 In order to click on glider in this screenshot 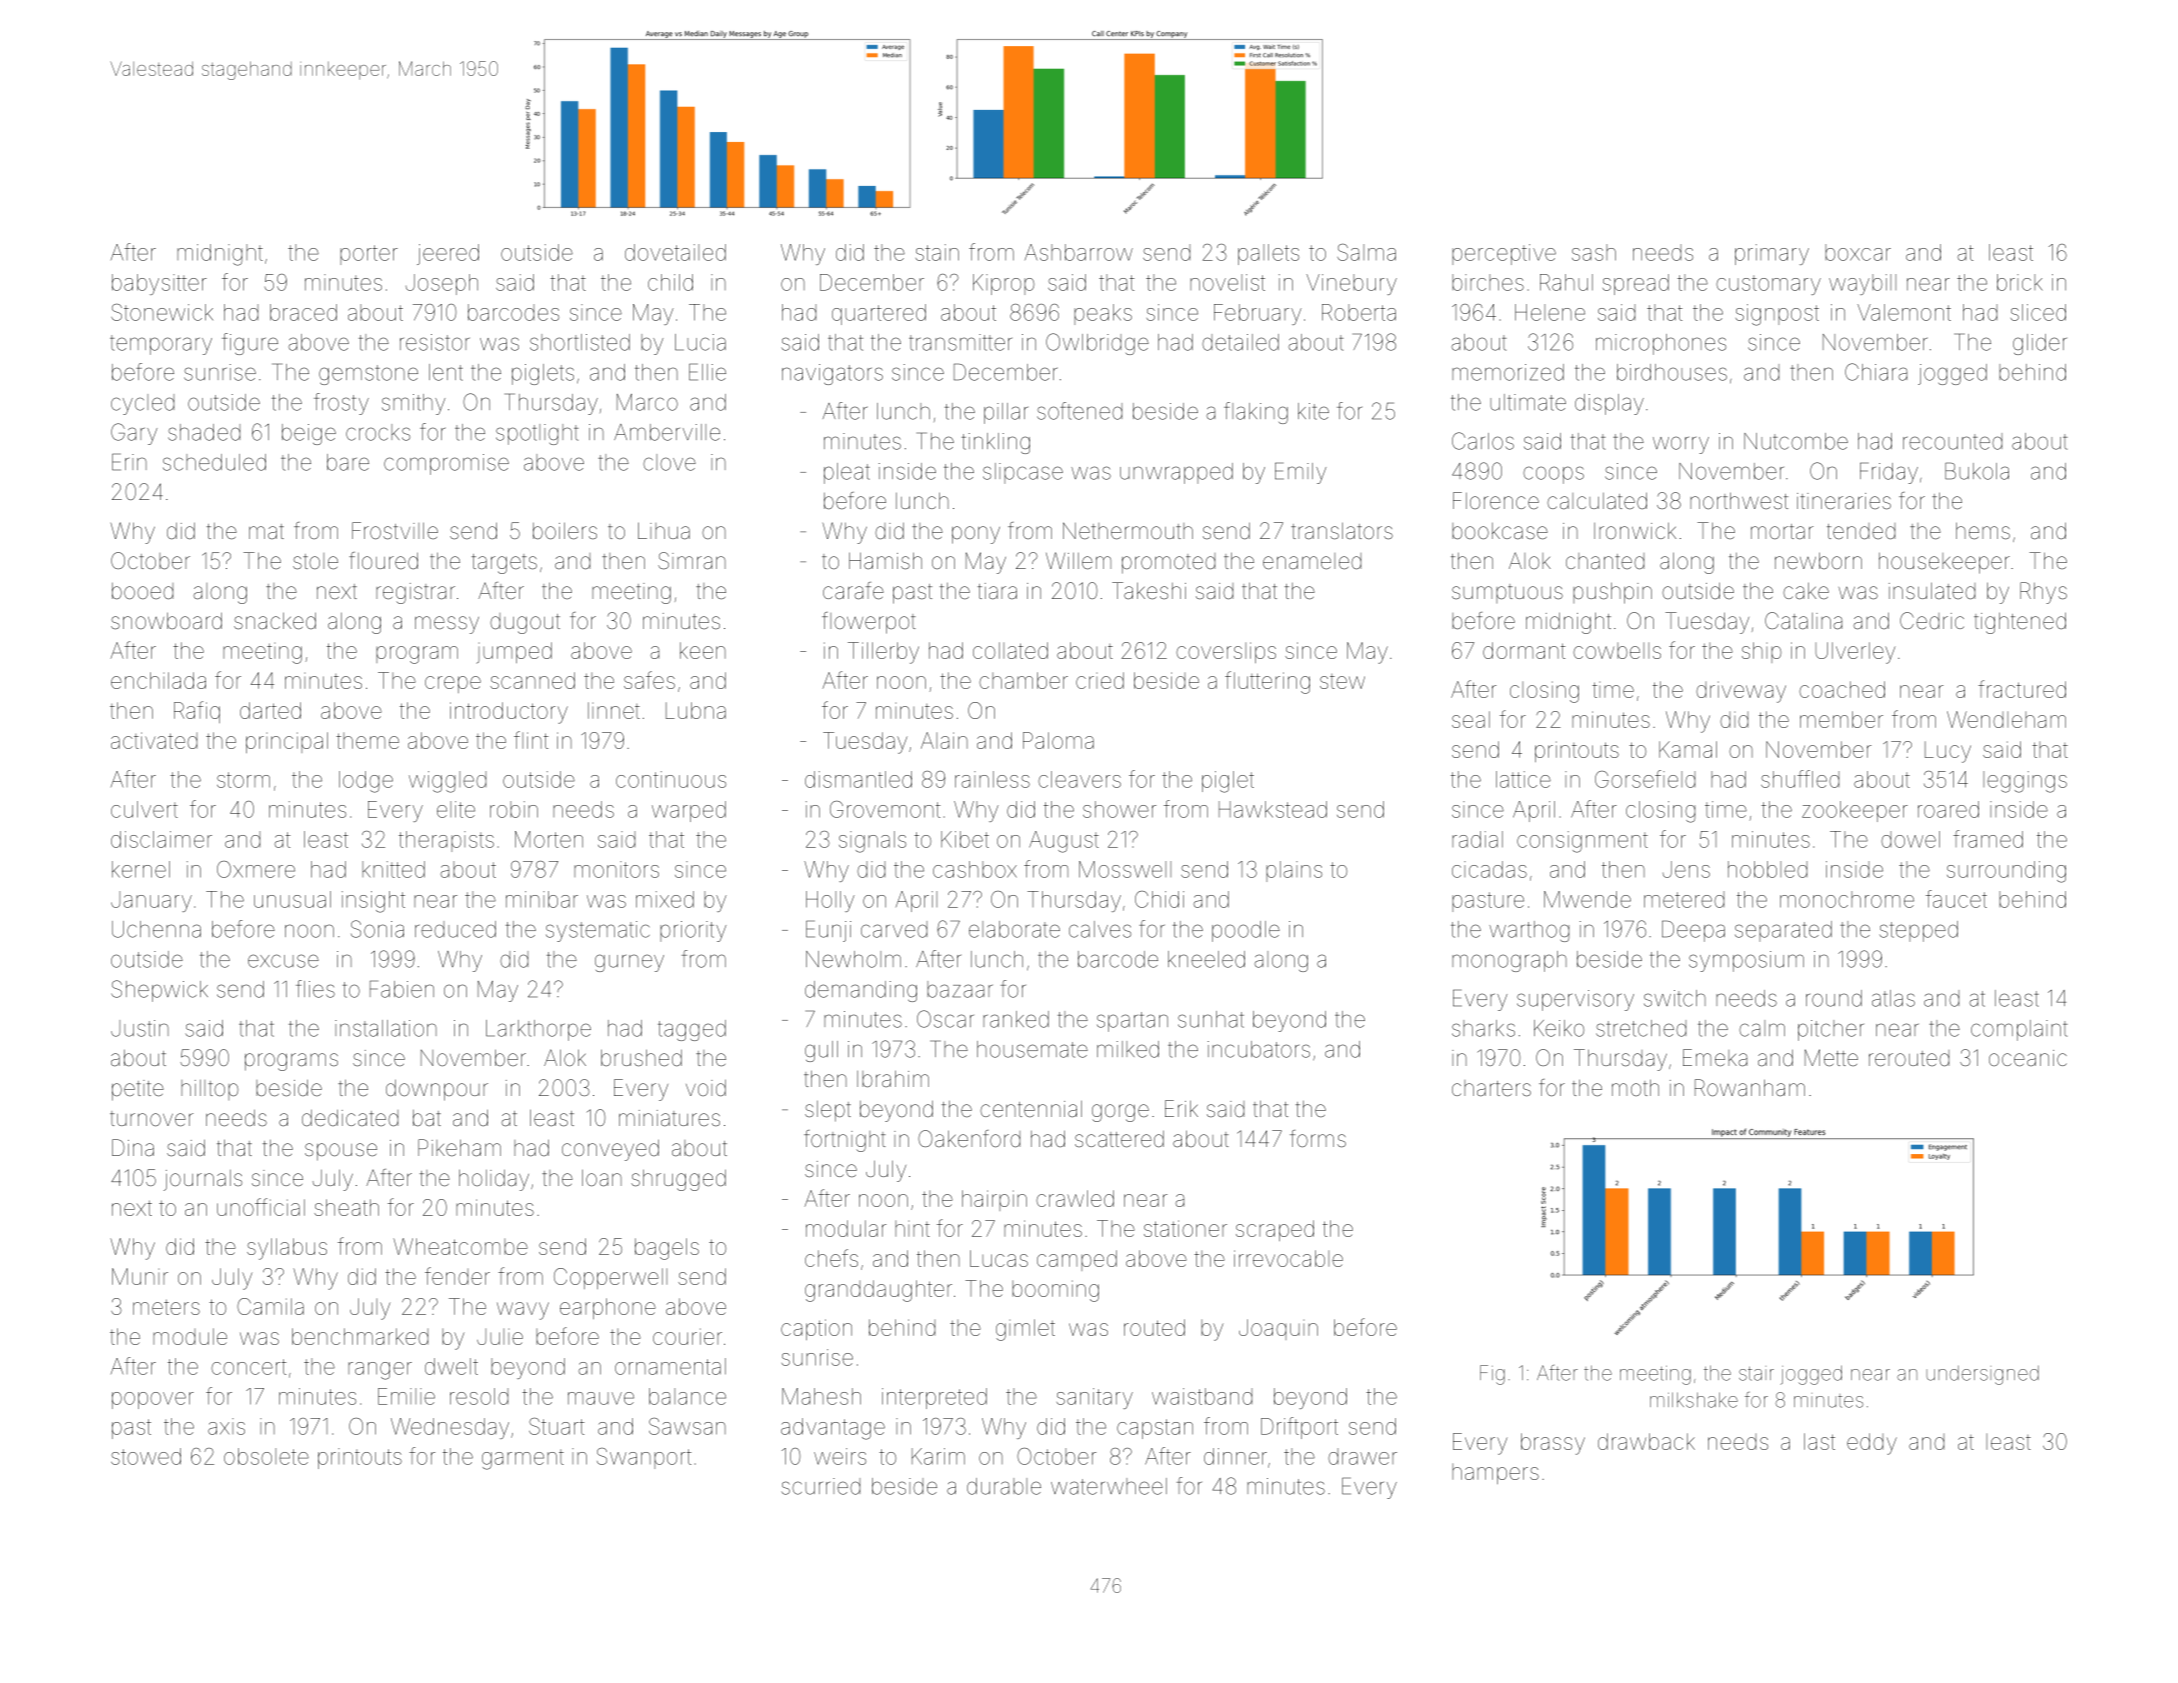, I will do `click(2040, 344)`.
